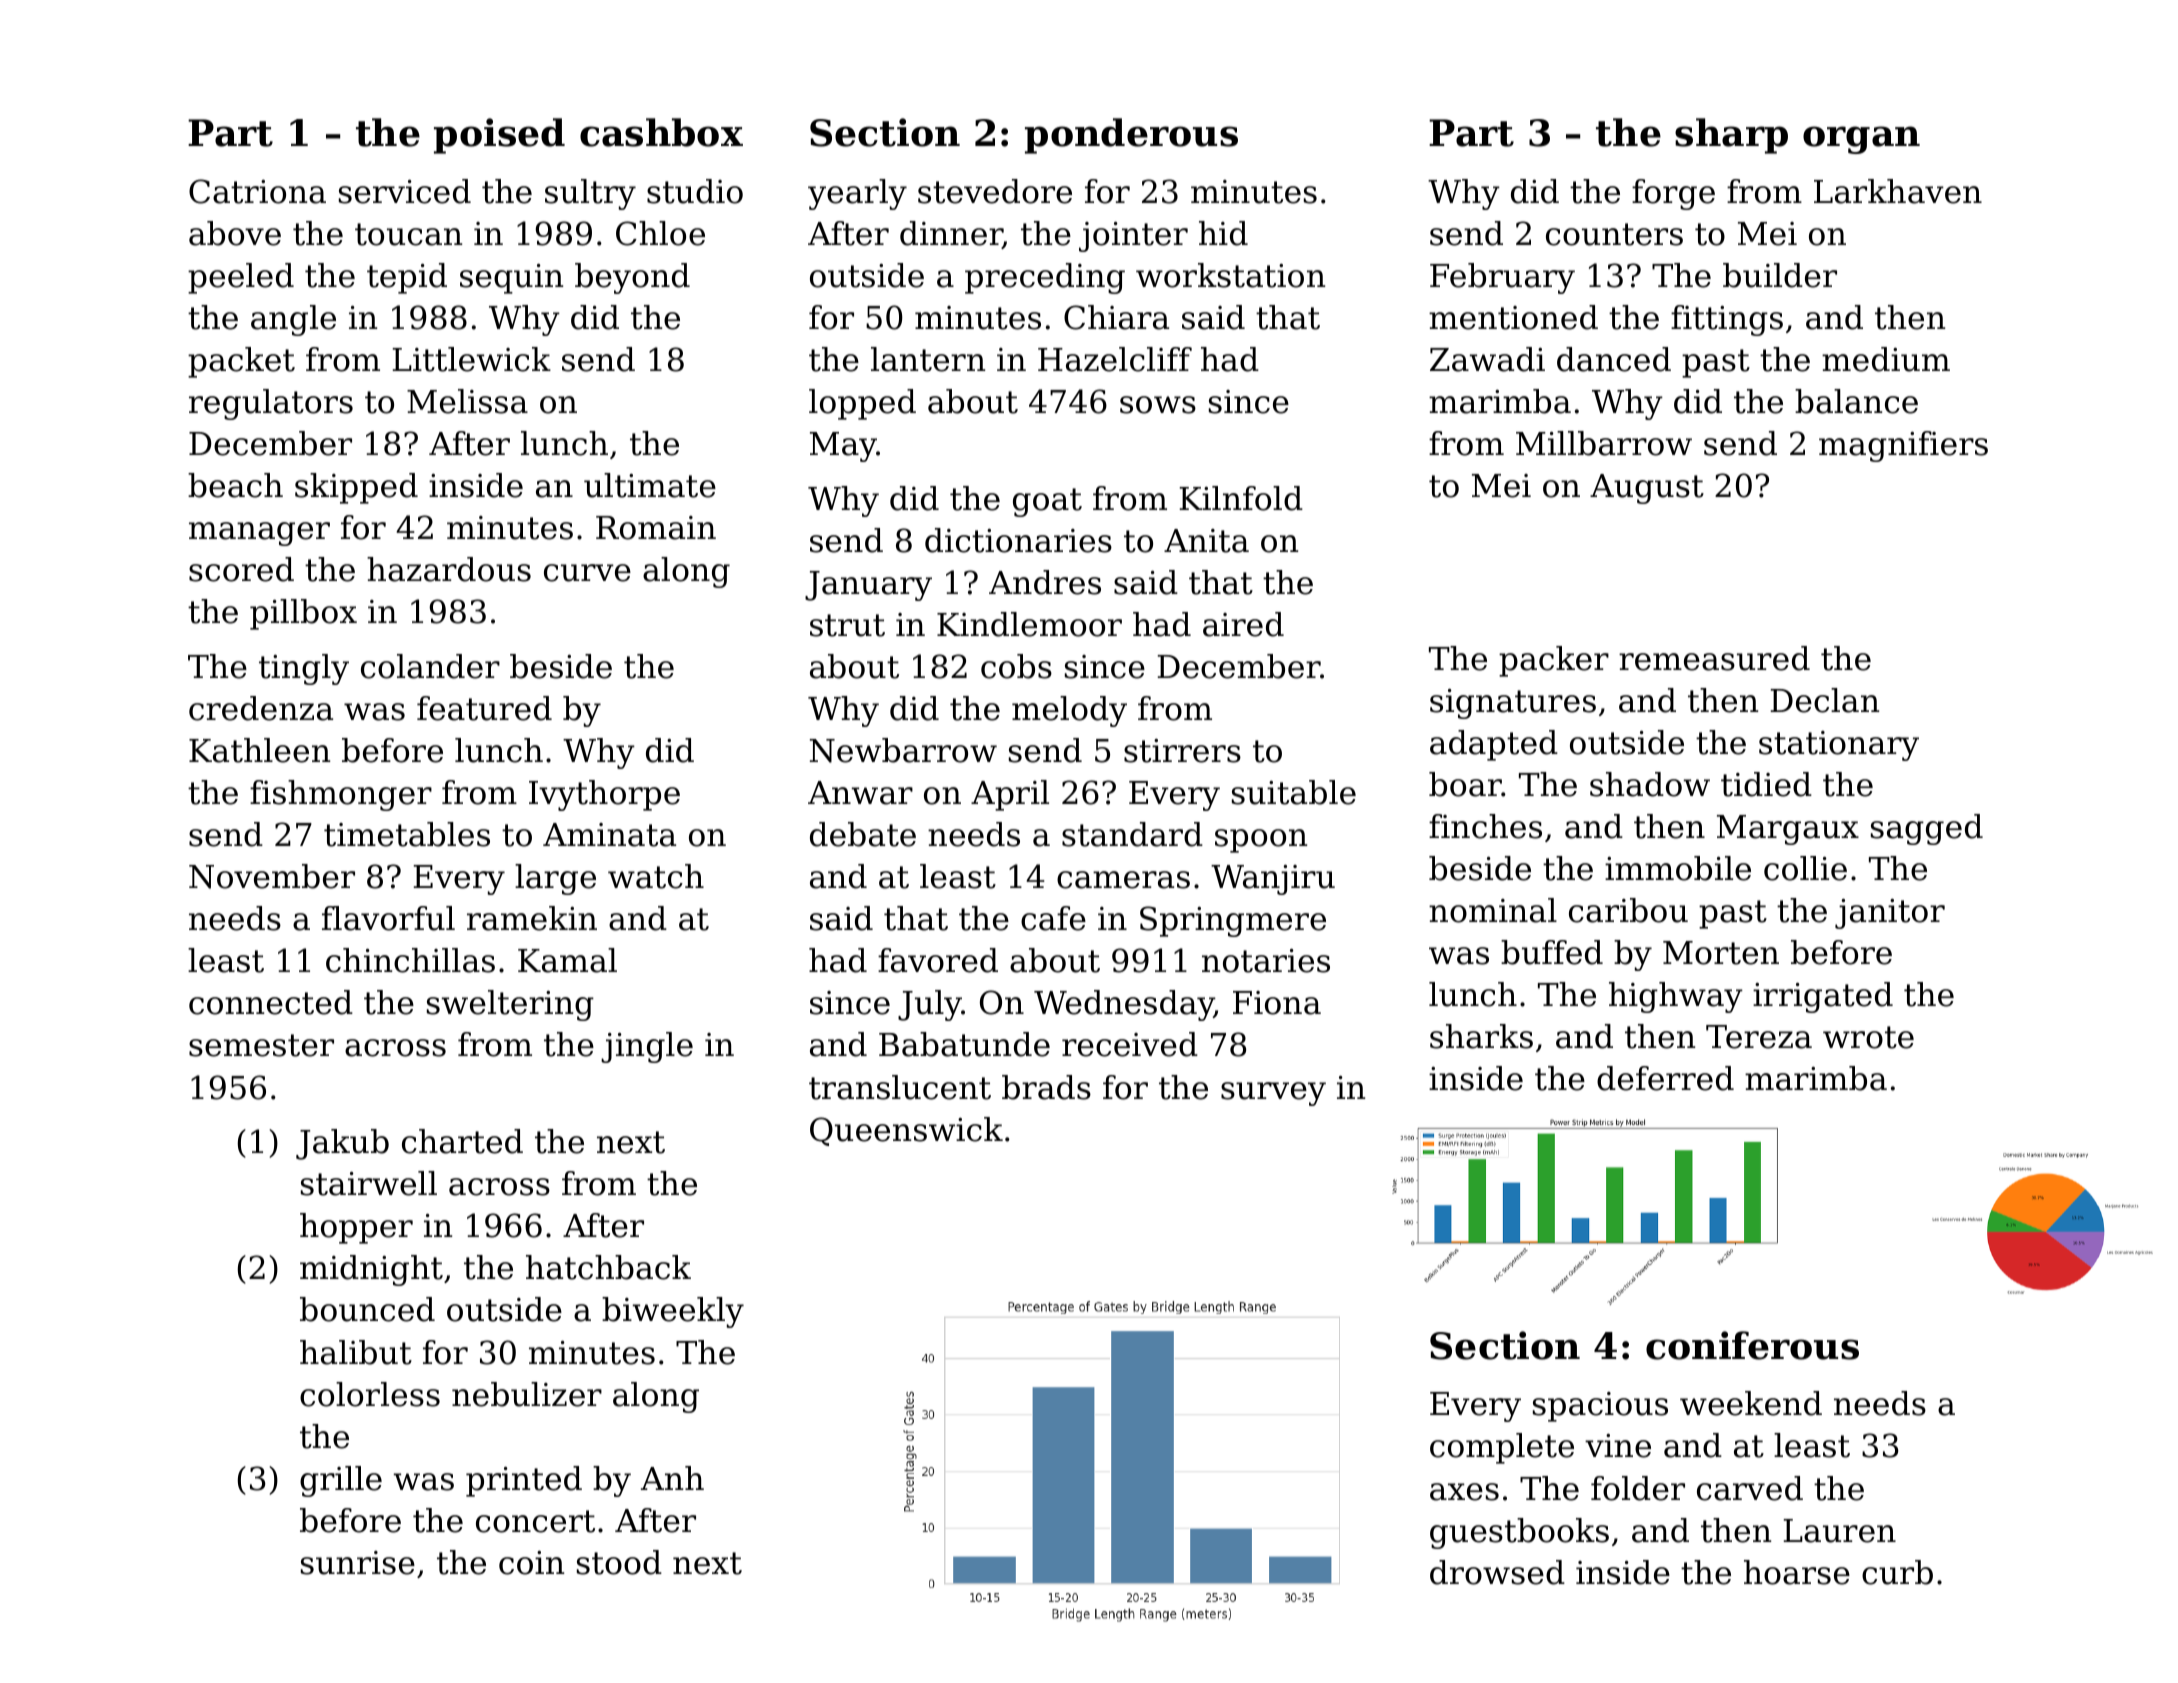  Describe the element at coordinates (1861, 140) in the image. I see `organ` at that location.
